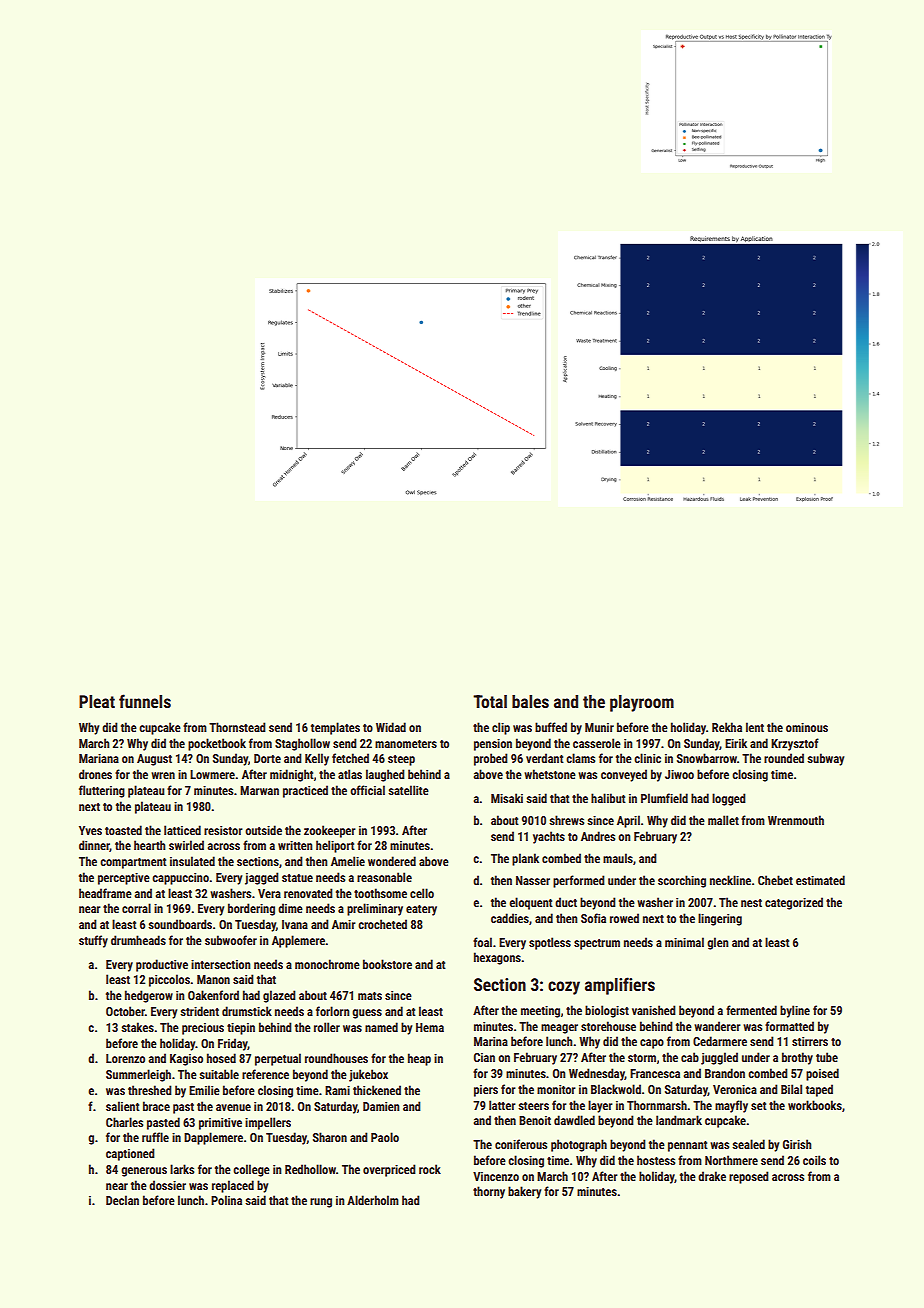 The image size is (924, 1308). What do you see at coordinates (327, 964) in the screenshot?
I see `monochrome` at bounding box center [327, 964].
